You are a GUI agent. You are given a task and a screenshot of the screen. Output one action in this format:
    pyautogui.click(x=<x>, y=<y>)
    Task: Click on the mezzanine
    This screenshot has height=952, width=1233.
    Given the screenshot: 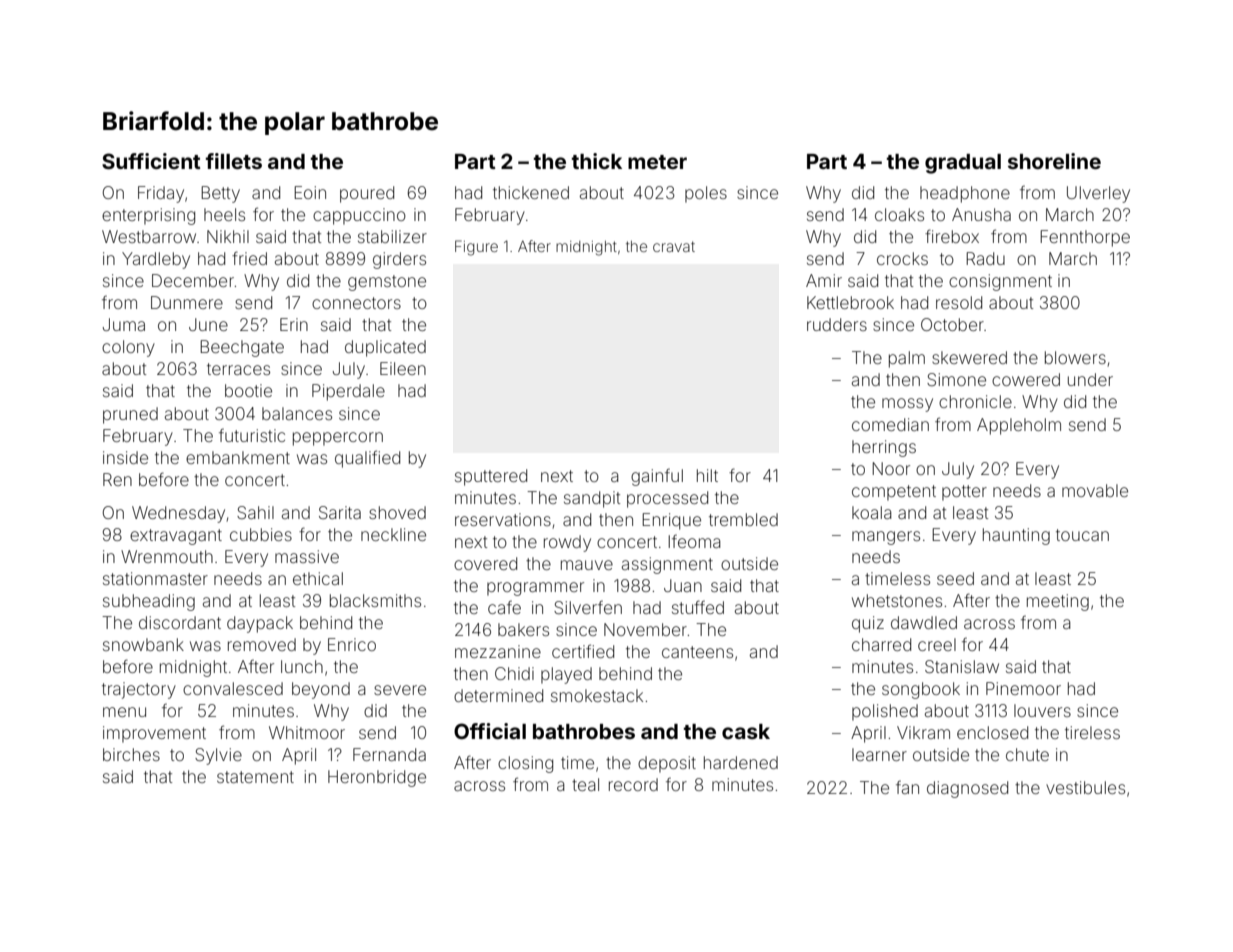 What is the action you would take?
    pyautogui.click(x=498, y=651)
